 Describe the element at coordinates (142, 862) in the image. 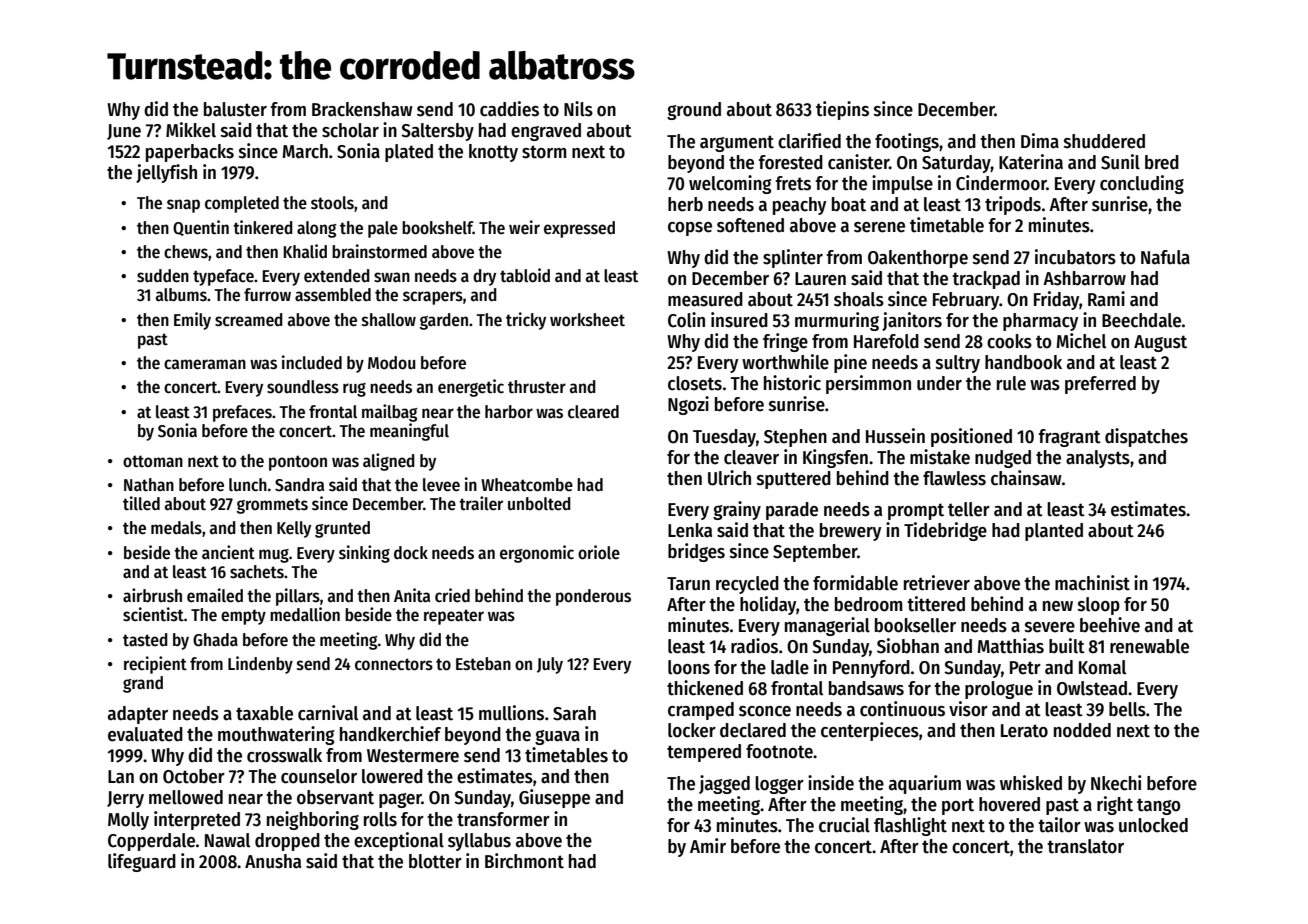

I see `lifeguard` at that location.
